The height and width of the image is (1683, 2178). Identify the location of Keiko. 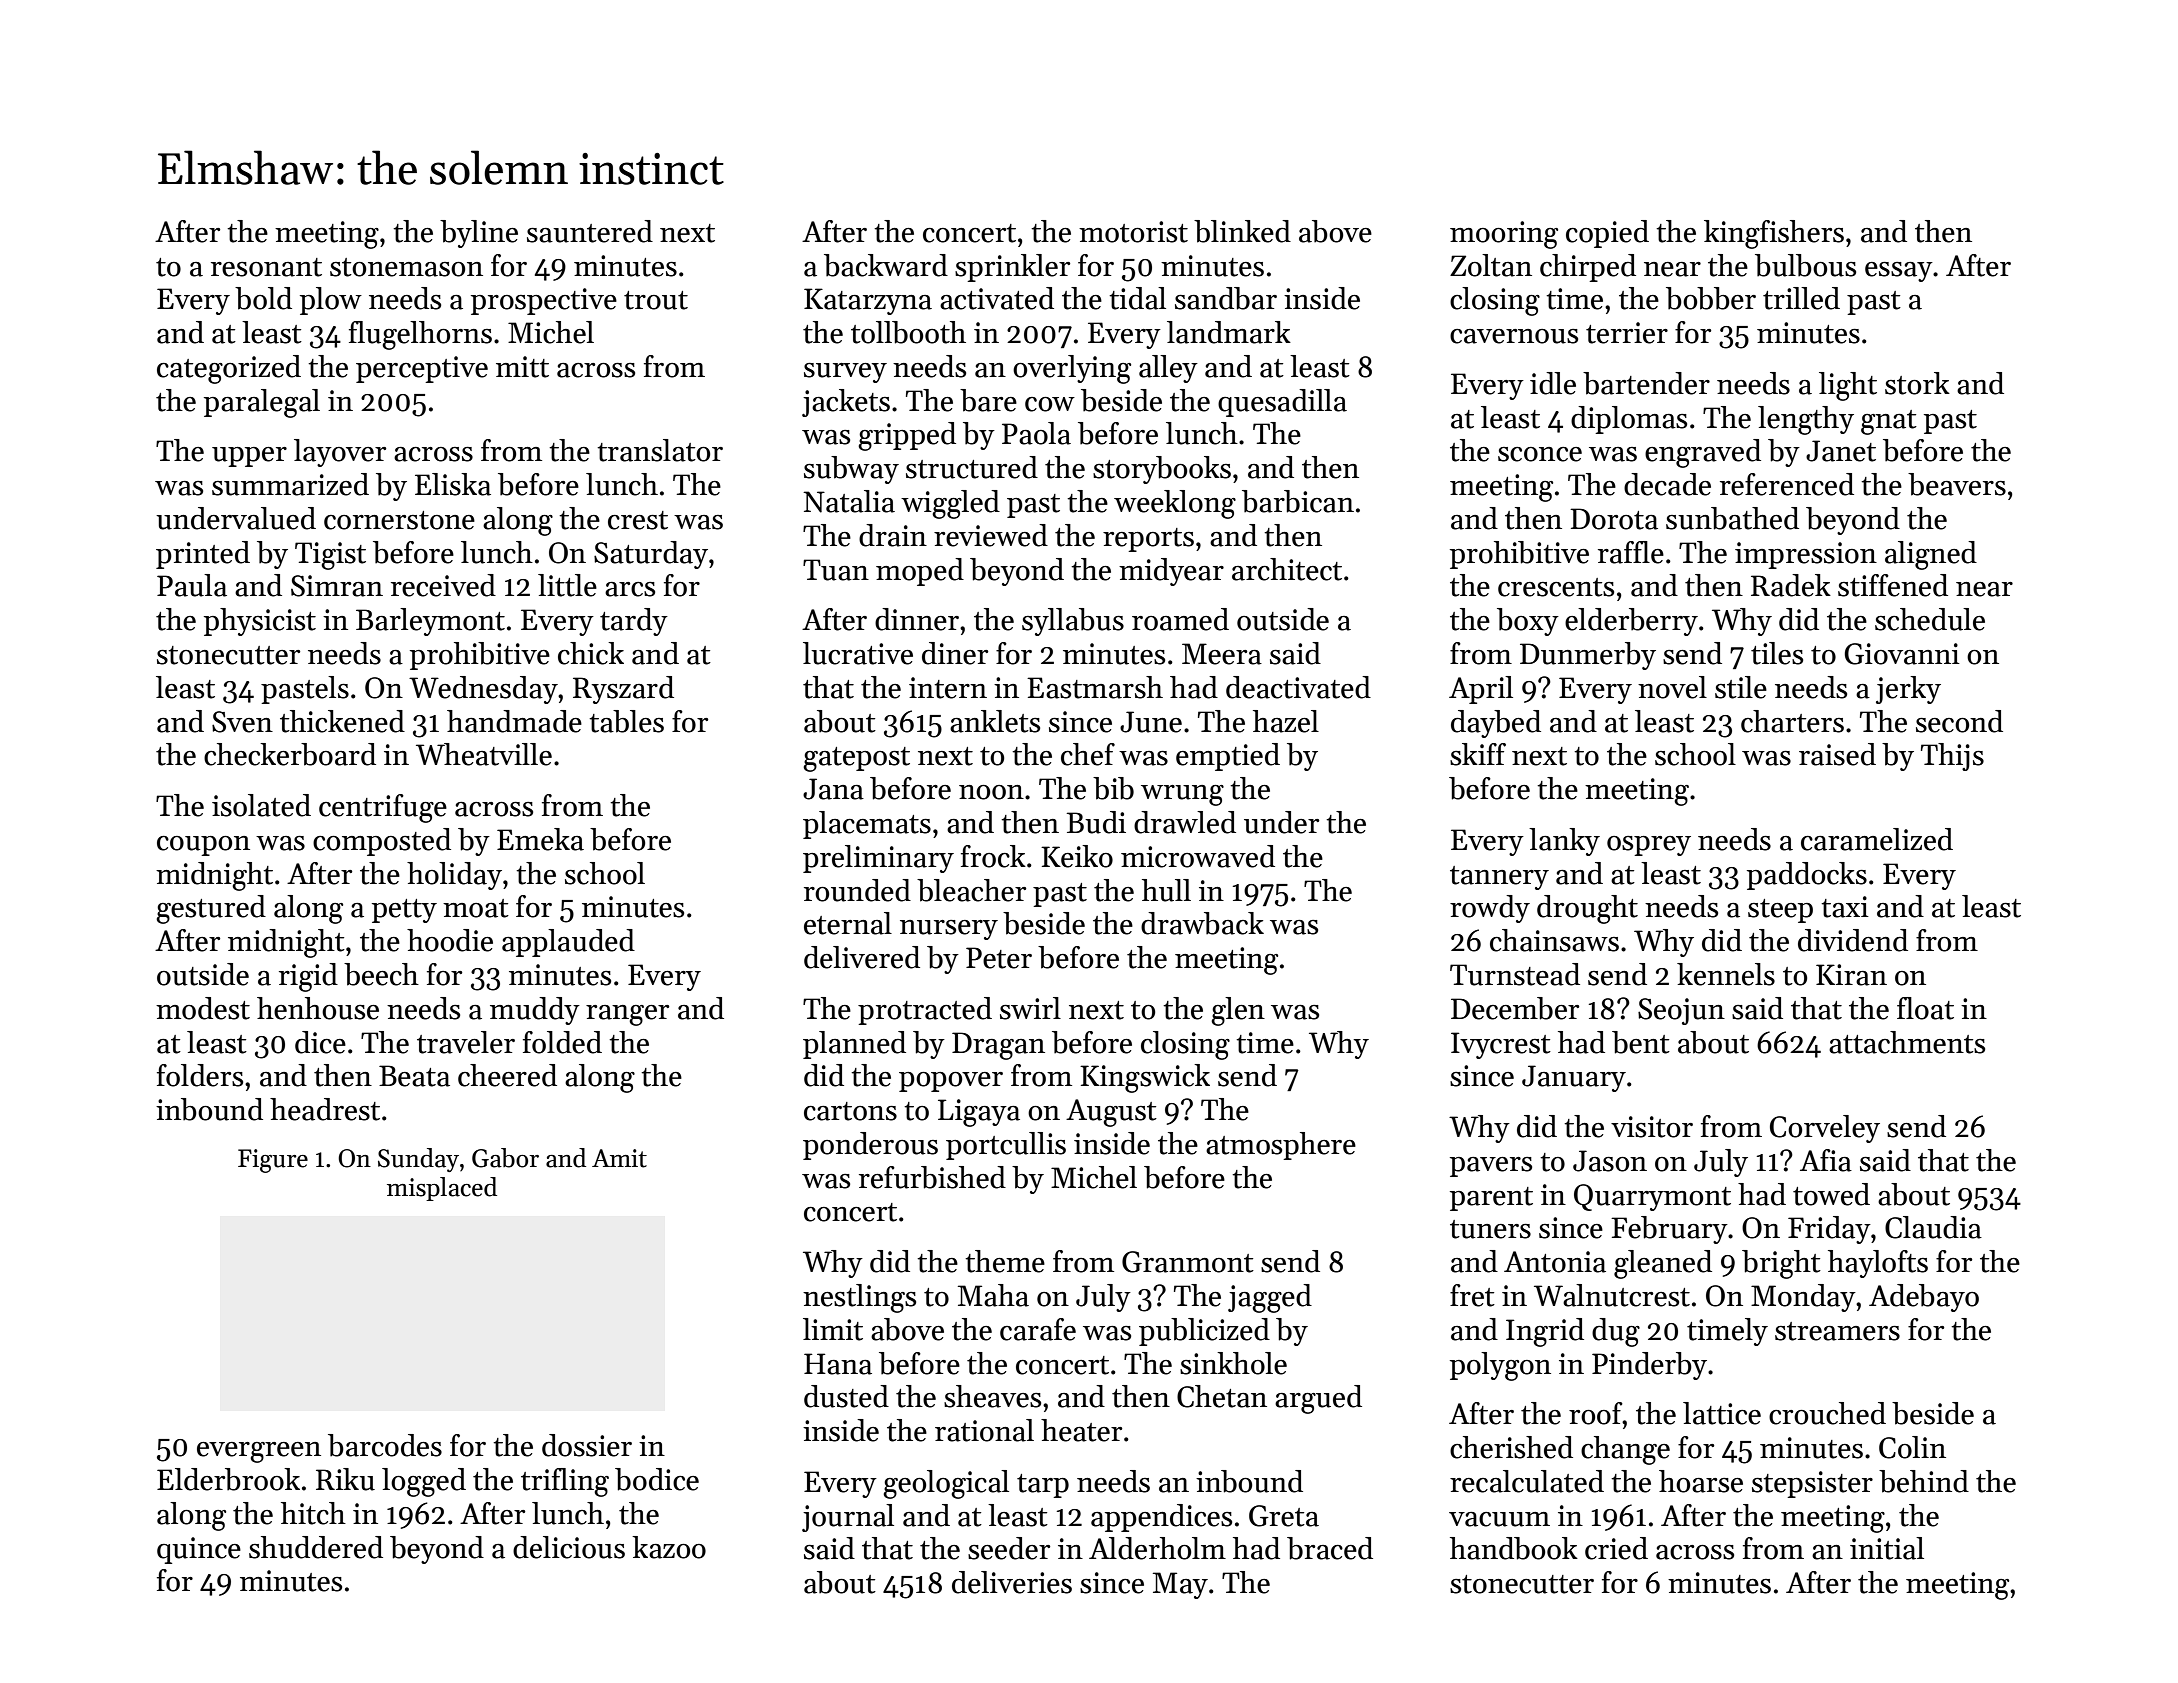
(1077, 856).
